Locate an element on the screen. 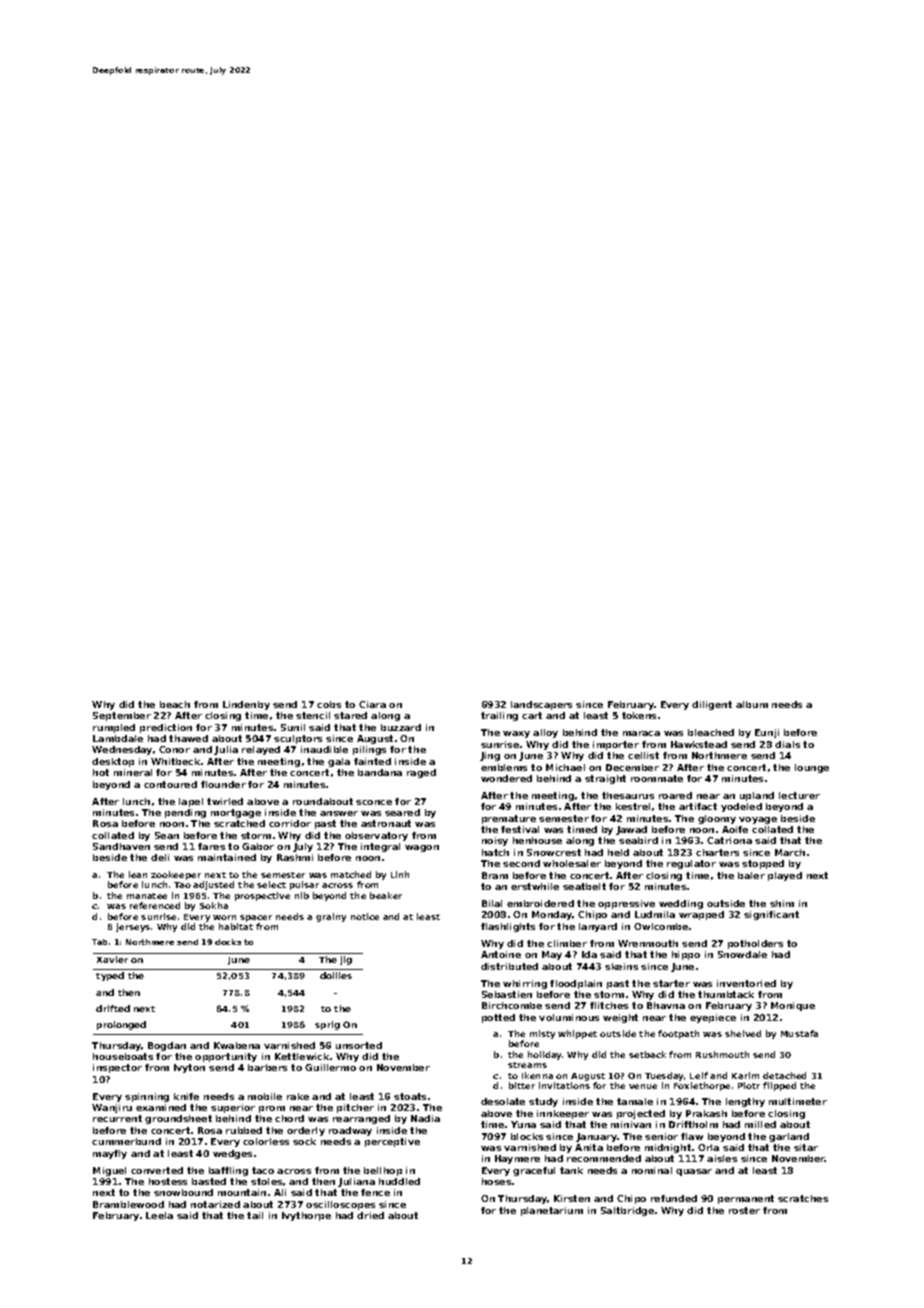  bandana is located at coordinates (380, 772).
